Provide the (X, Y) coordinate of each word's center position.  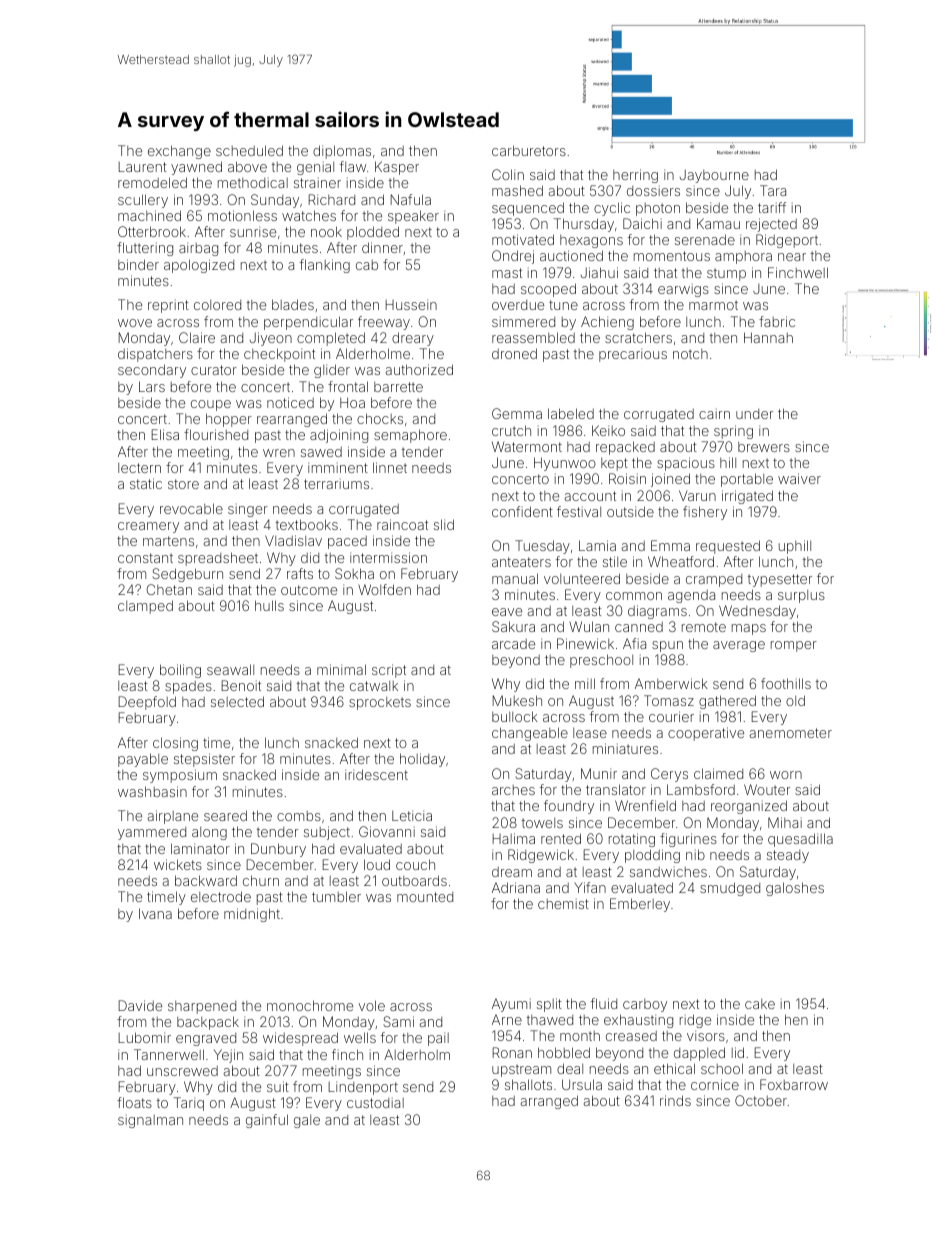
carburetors (529, 150)
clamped (145, 607)
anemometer (791, 733)
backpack (208, 1023)
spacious (686, 464)
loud (377, 864)
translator (616, 789)
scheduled (249, 150)
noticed (290, 402)
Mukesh (517, 700)
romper (794, 646)
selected (237, 701)
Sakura (513, 626)
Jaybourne (714, 176)
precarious (633, 355)
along (209, 833)
